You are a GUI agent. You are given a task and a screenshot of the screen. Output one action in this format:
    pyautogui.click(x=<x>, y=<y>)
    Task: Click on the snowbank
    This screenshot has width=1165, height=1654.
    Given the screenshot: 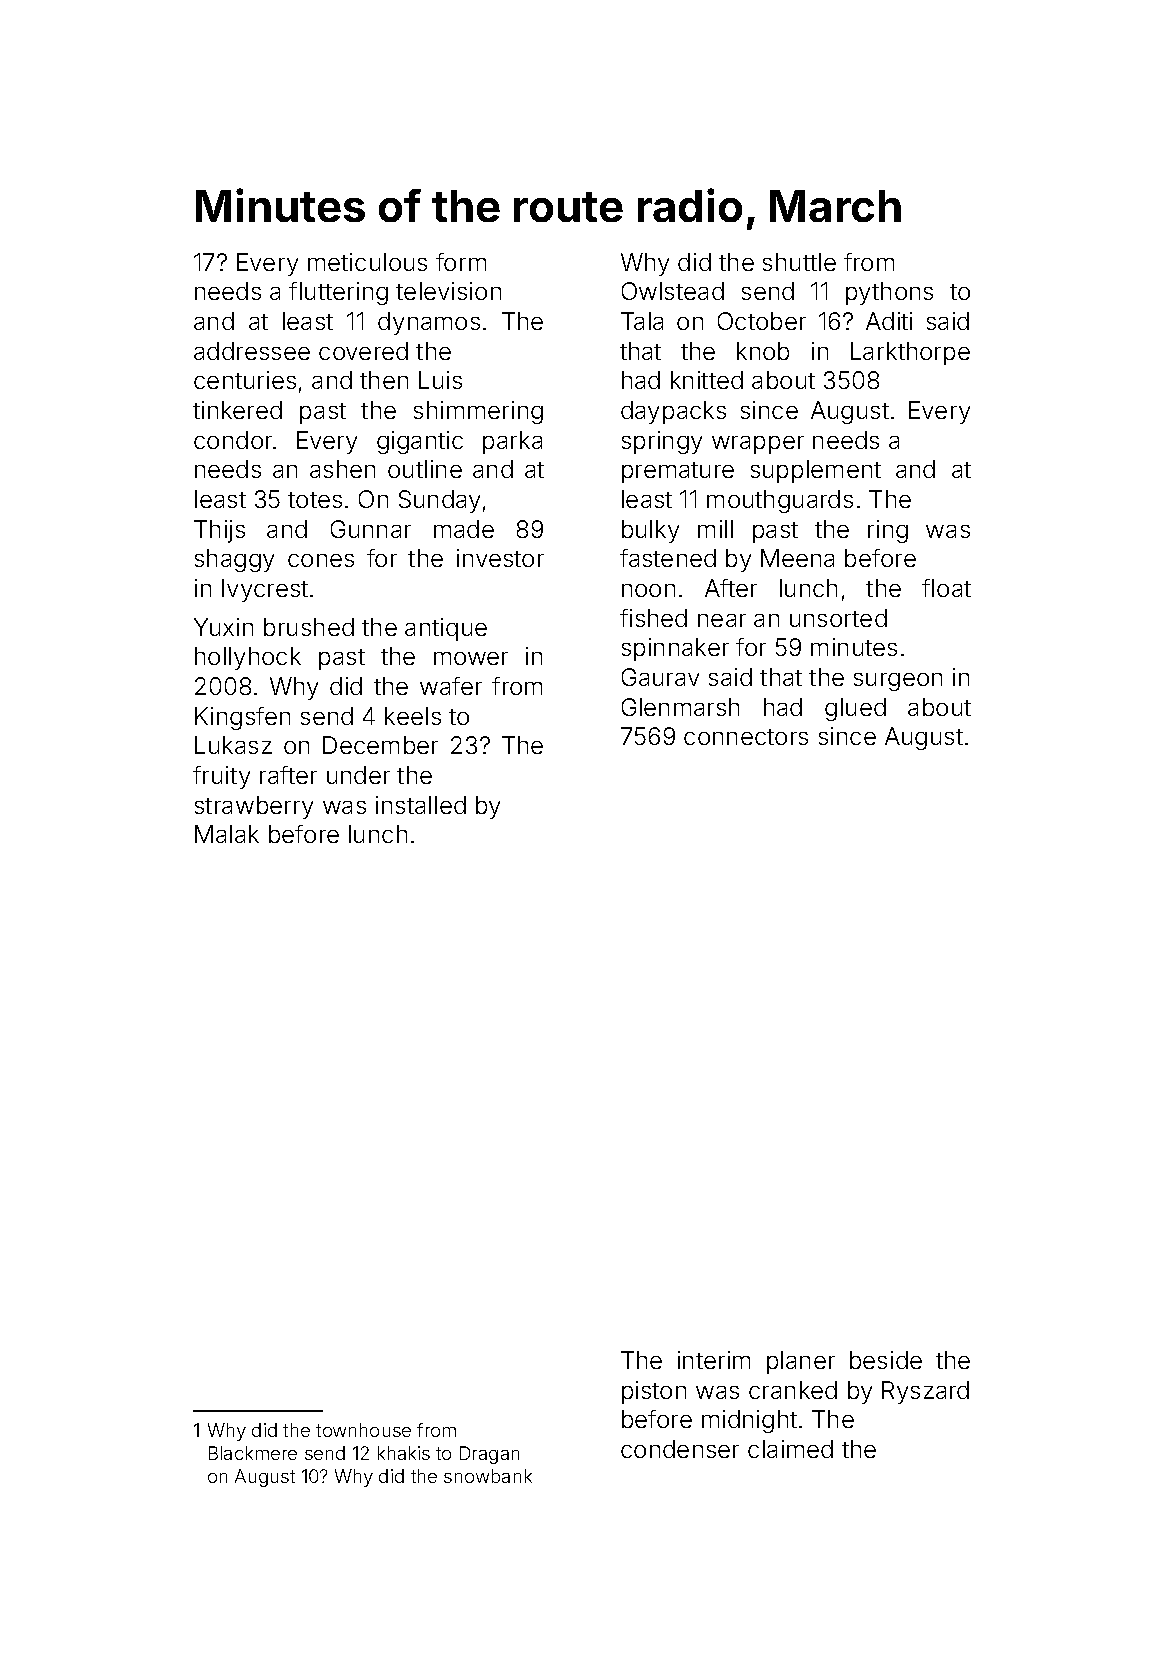 What is the action you would take?
    pyautogui.click(x=488, y=1476)
